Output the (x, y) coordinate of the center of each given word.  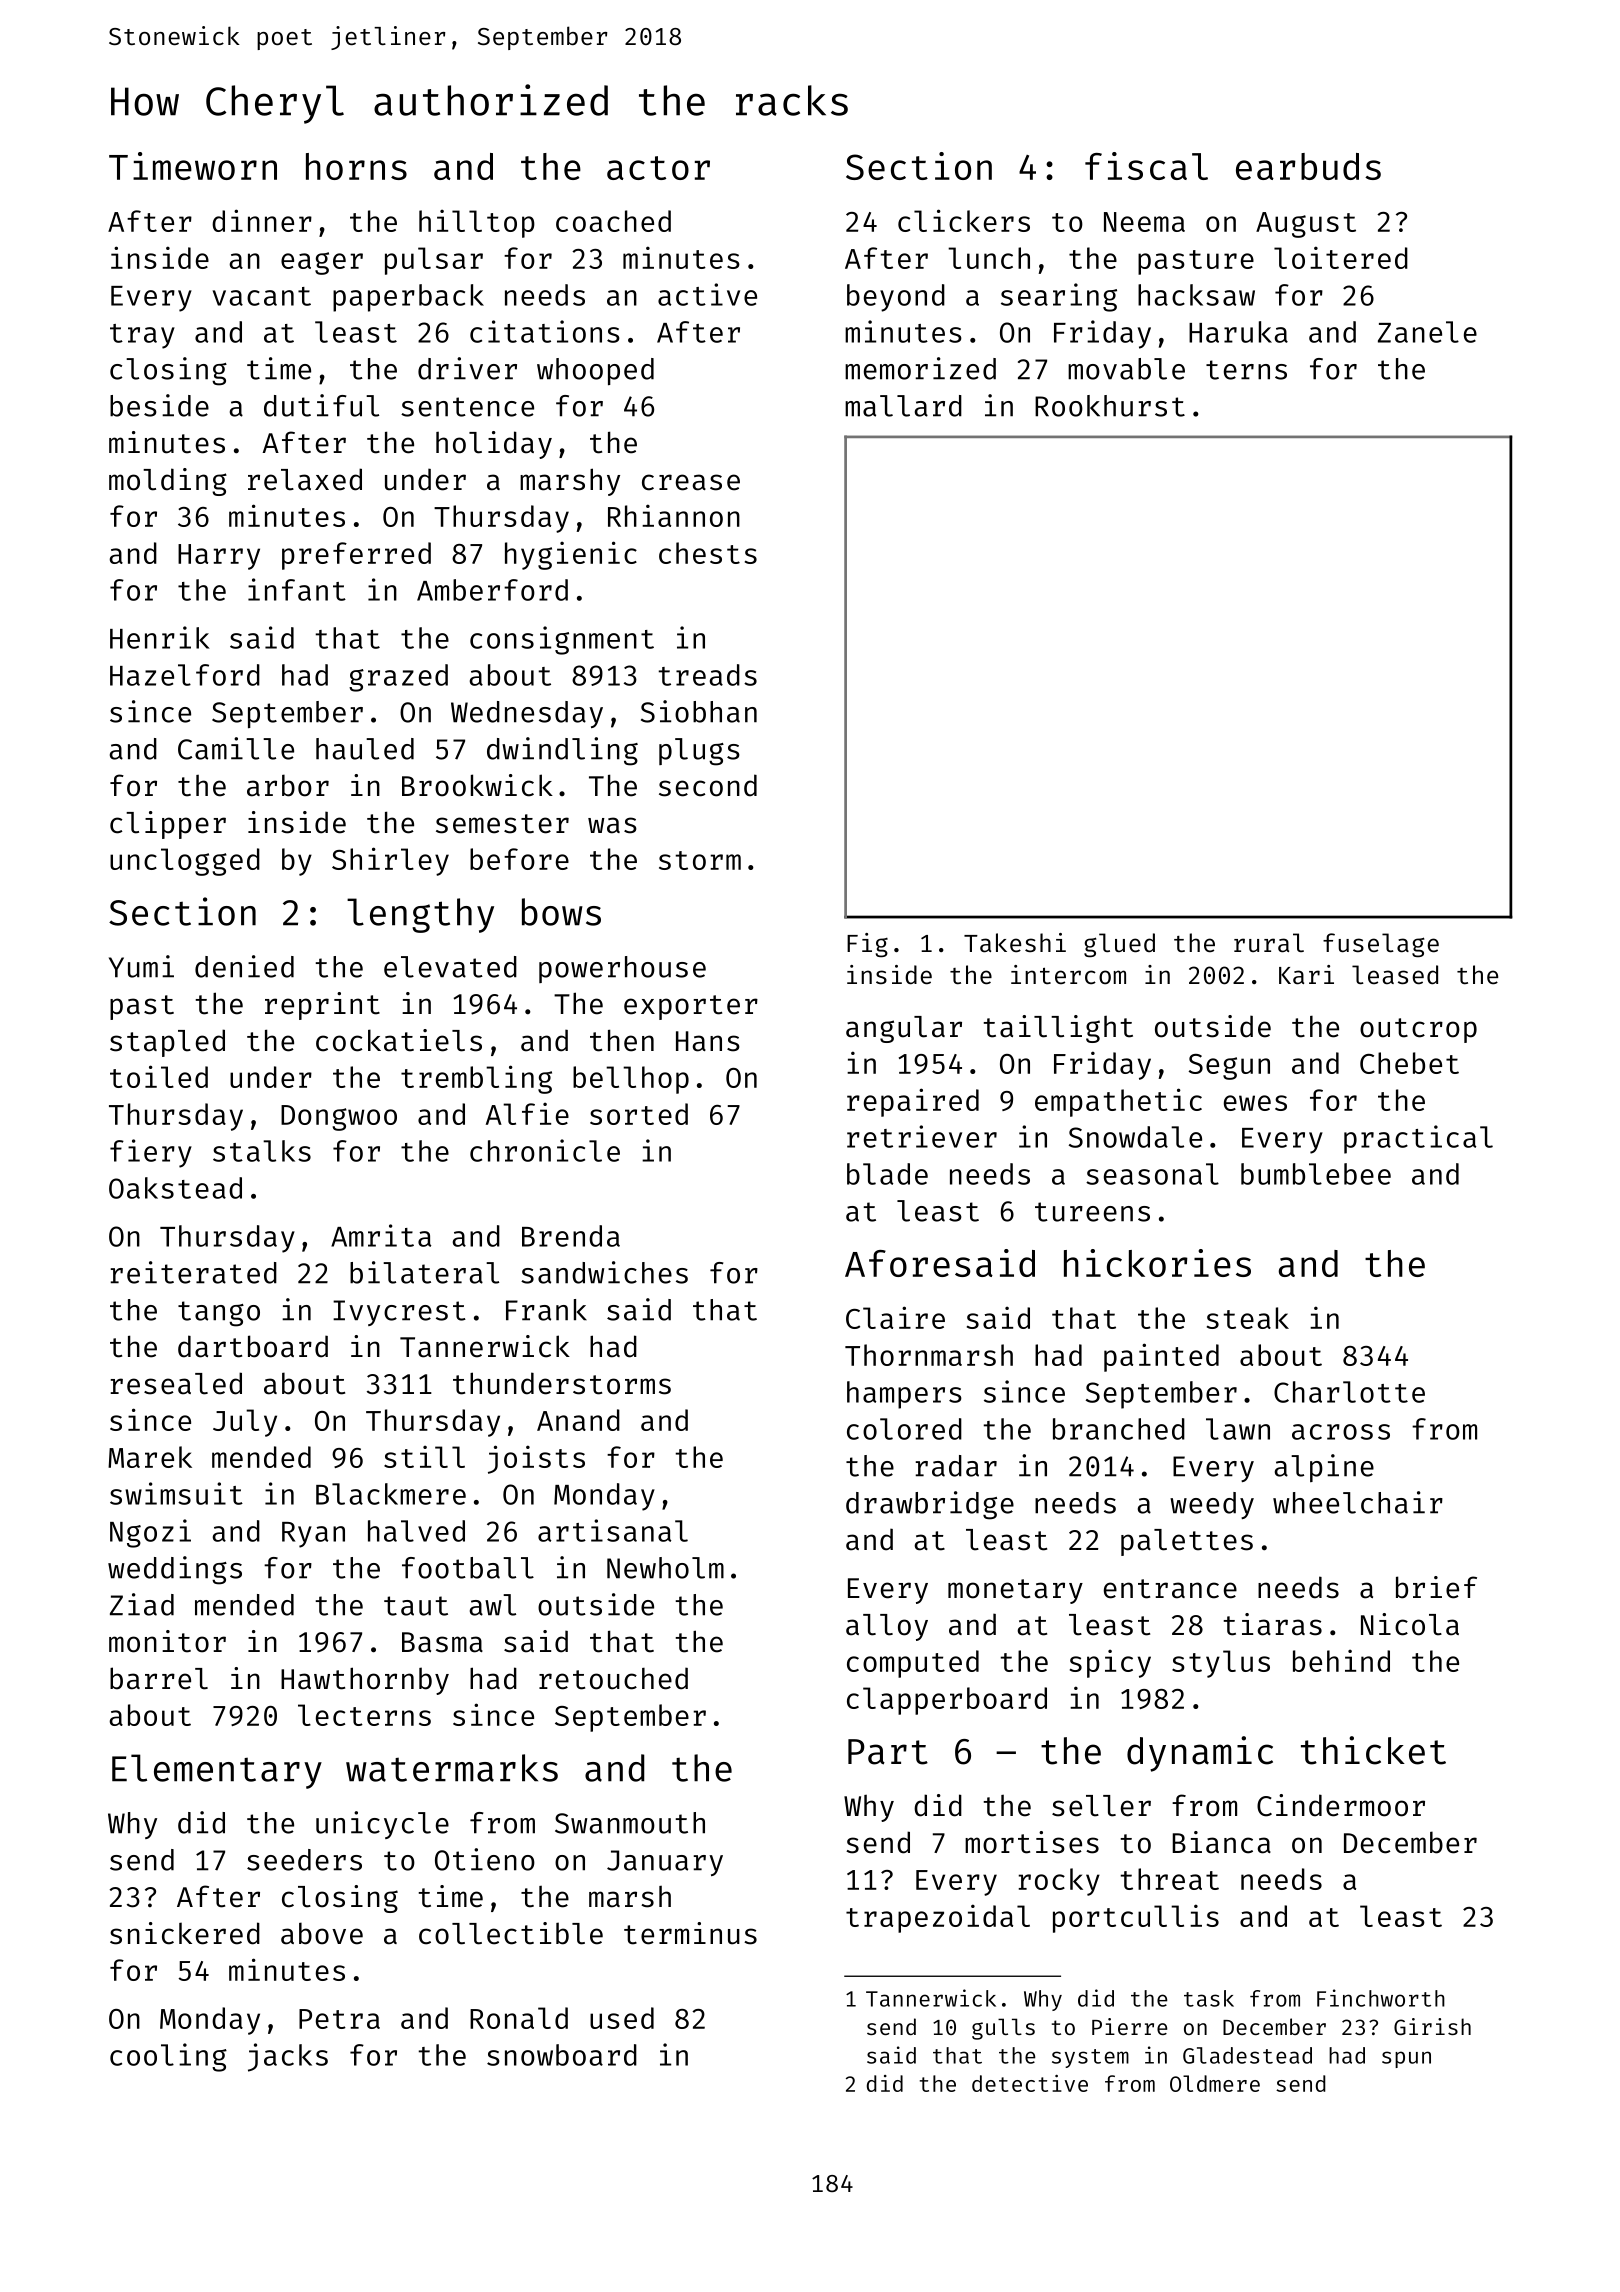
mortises (1032, 1842)
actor (658, 168)
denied (244, 966)
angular (904, 1029)
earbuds (1308, 166)
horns (356, 166)
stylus (1221, 1664)
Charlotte (1349, 1392)
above (322, 1933)
